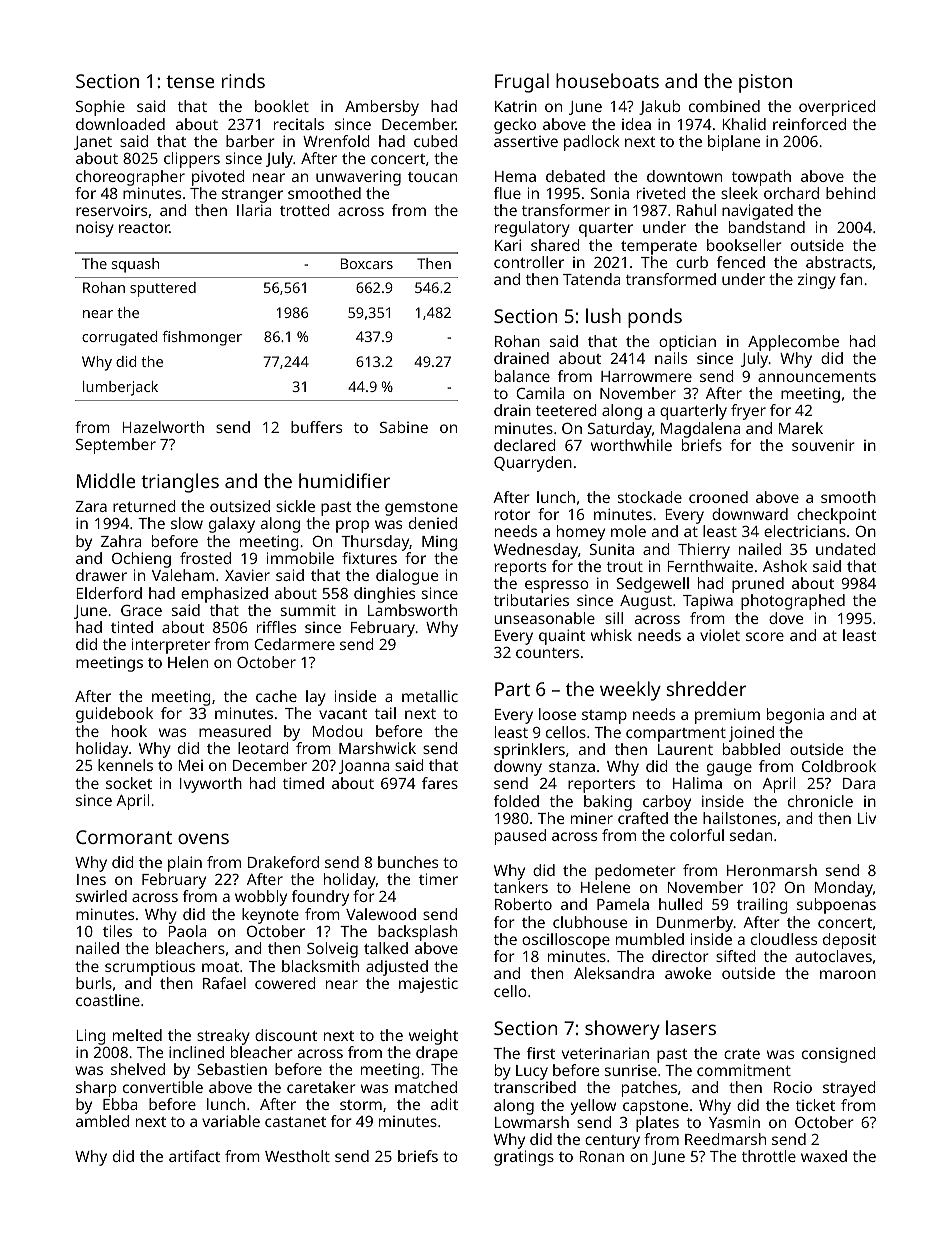  I want to click on announcements, so click(817, 377).
